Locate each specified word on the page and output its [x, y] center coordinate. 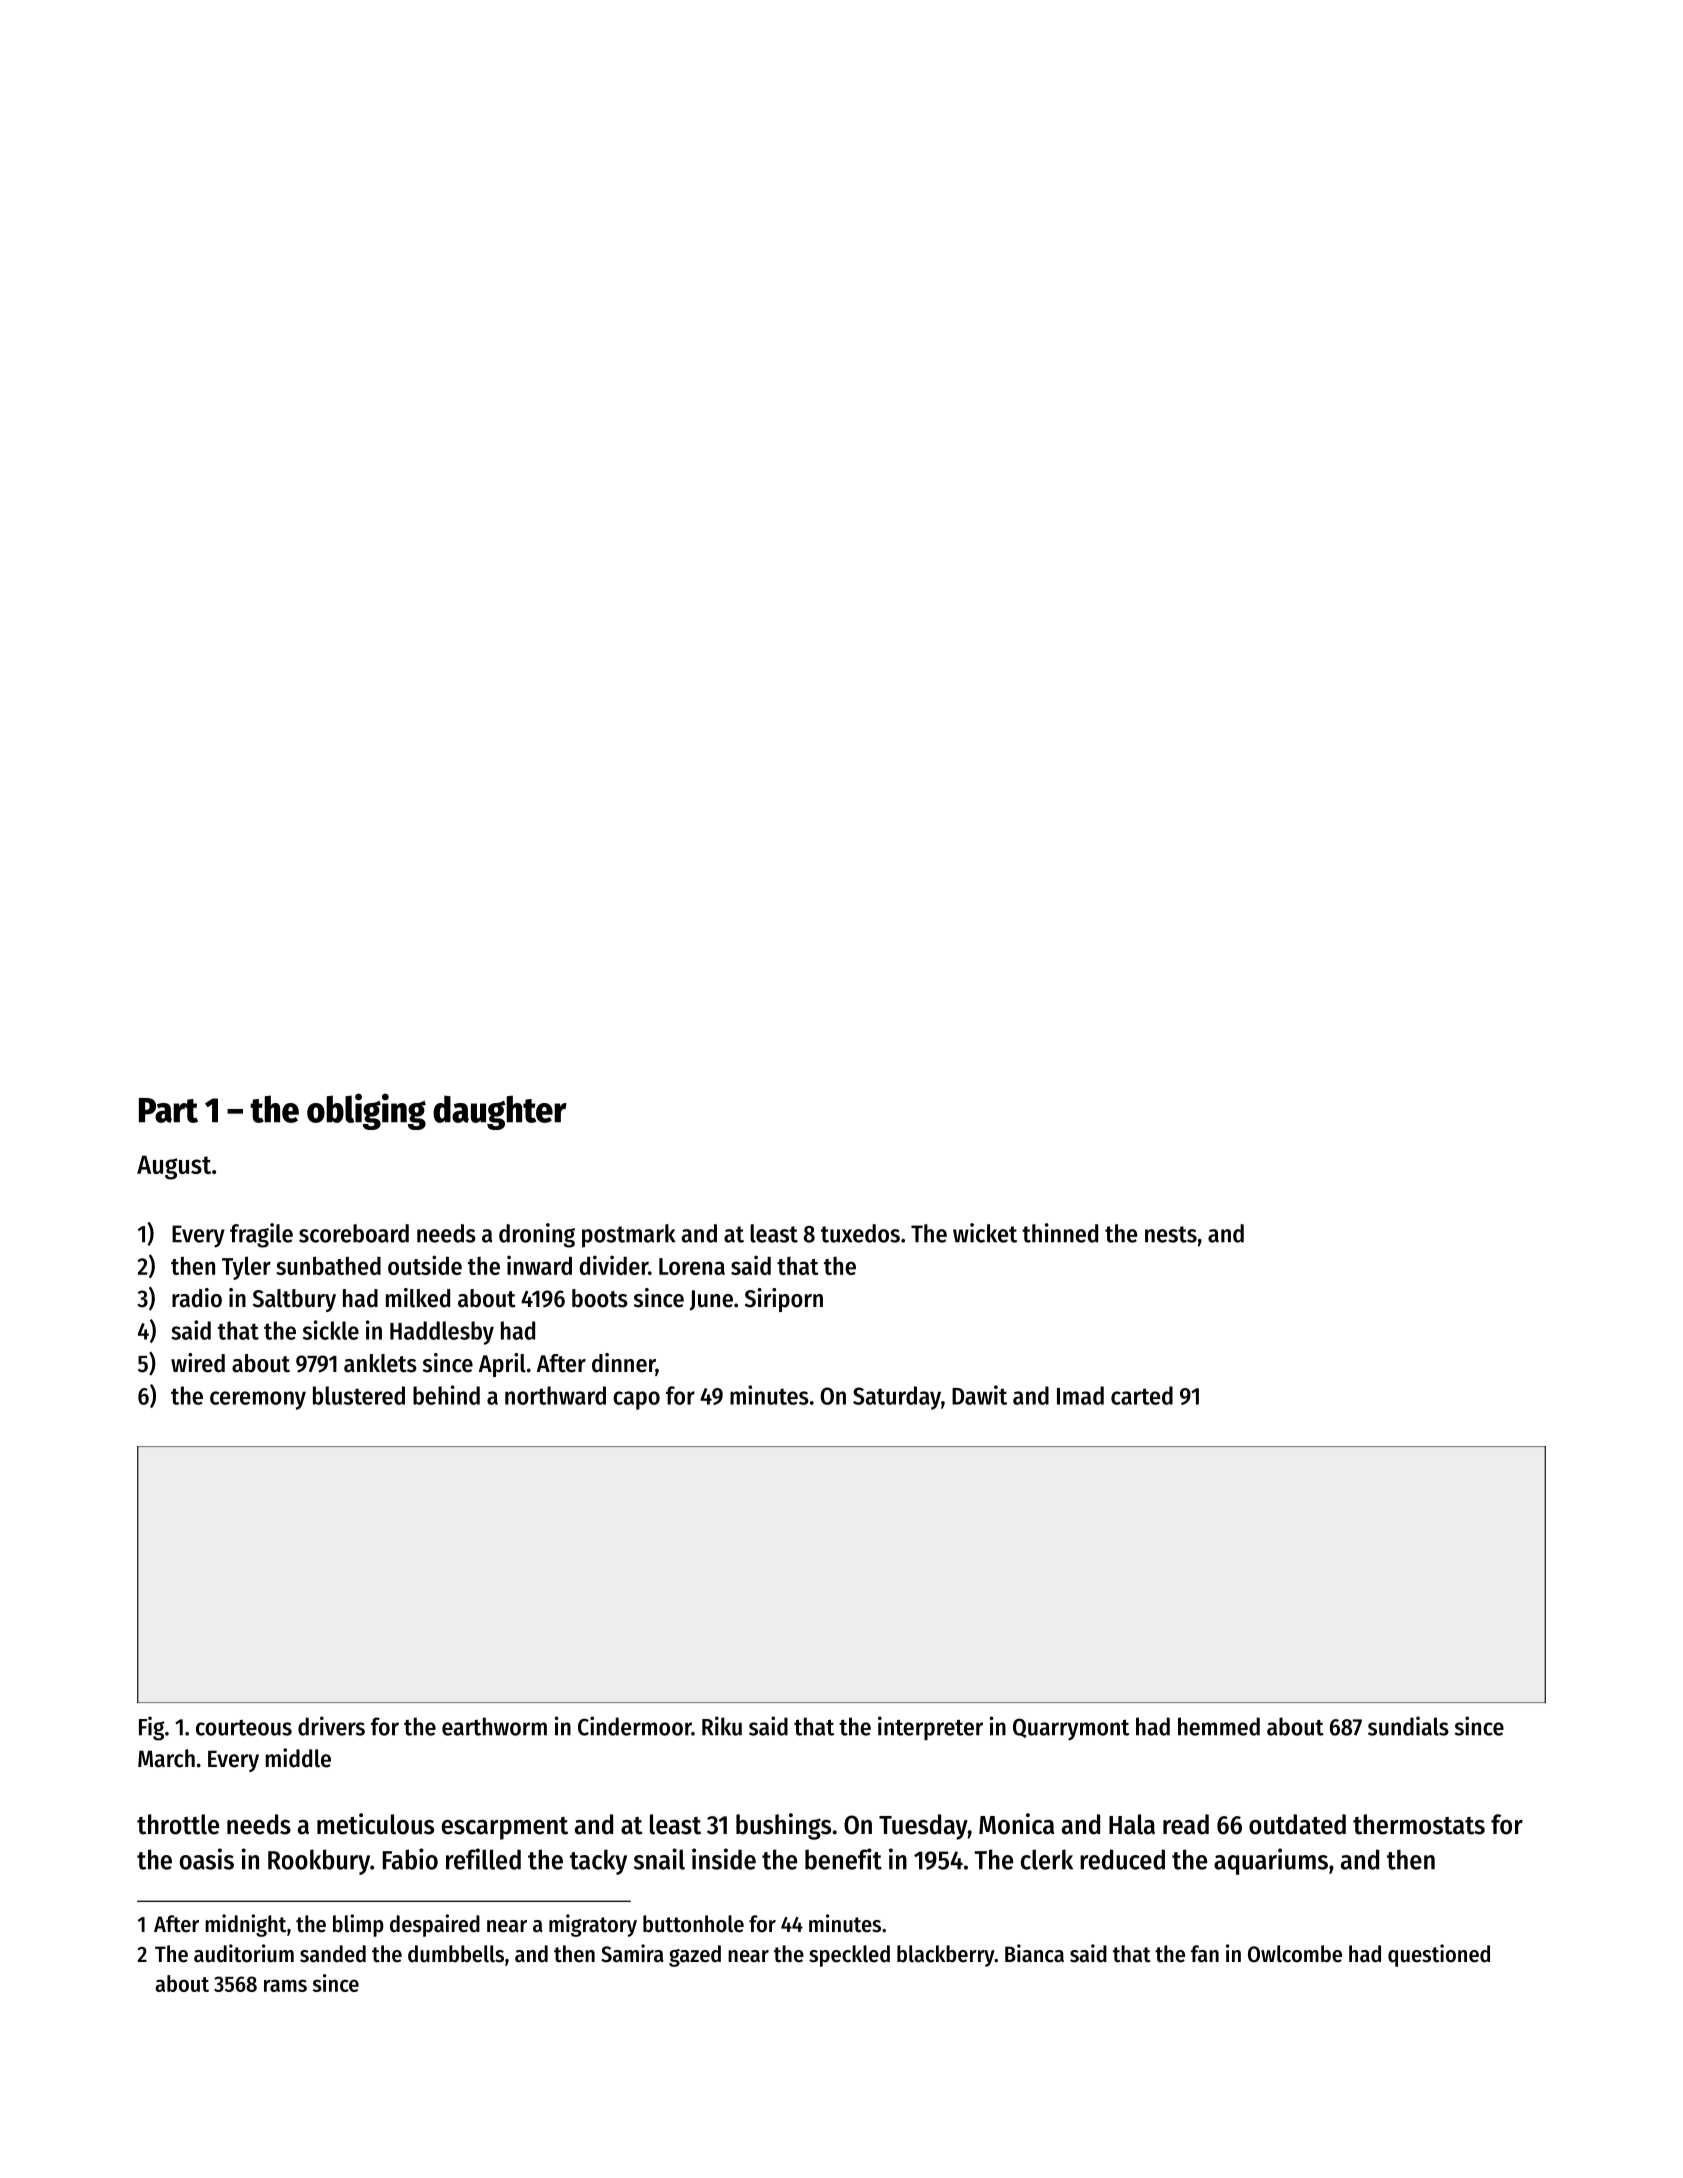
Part [168, 1110]
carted [1142, 1395]
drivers [331, 1726]
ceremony [258, 1400]
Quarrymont [1071, 1729]
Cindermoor [635, 1726]
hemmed [1219, 1726]
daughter [500, 1112]
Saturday [897, 1398]
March [166, 1758]
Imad [1080, 1395]
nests [1171, 1234]
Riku [722, 1726]
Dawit [979, 1395]
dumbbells [456, 1954]
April [502, 1365]
